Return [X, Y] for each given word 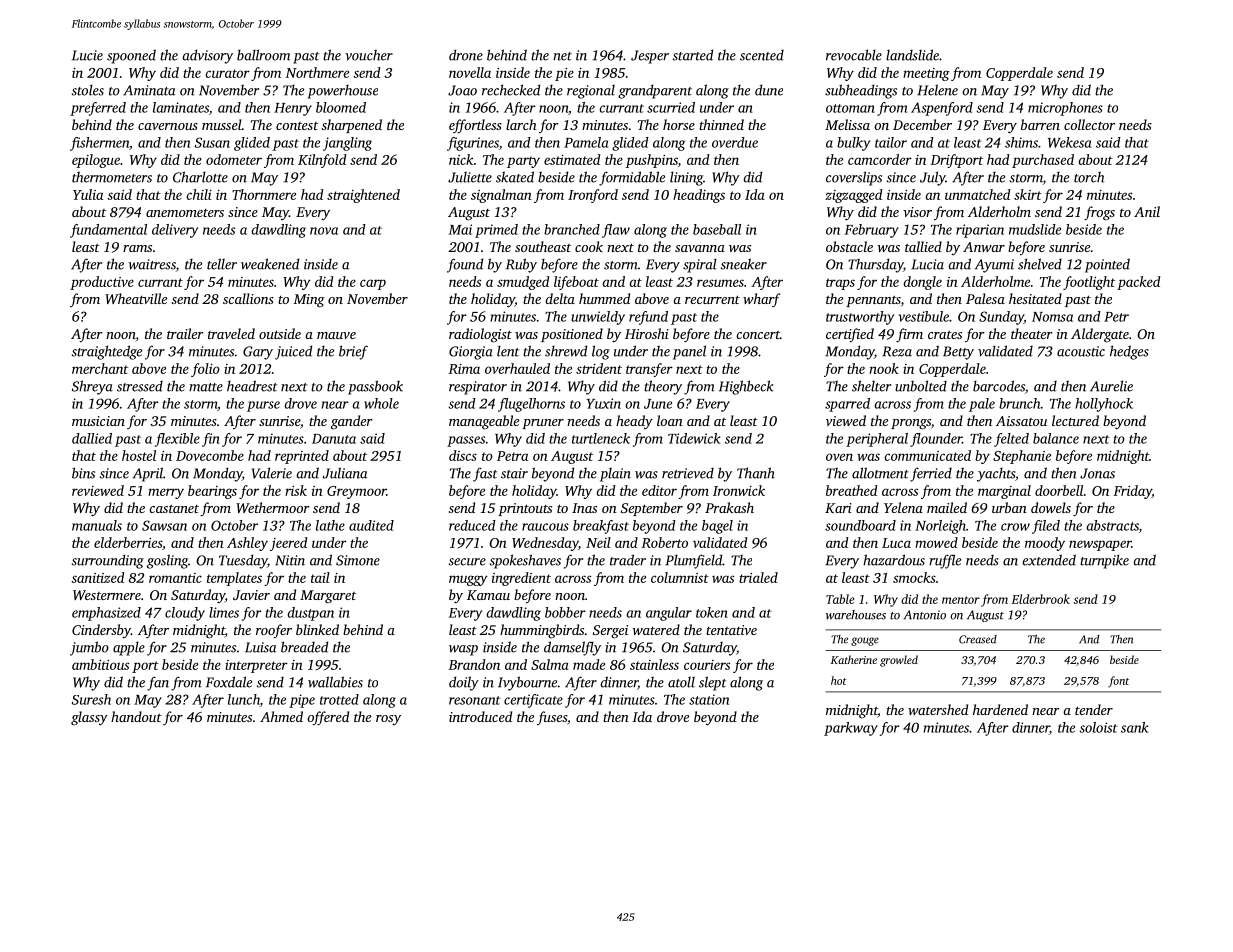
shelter [871, 386]
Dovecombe [210, 455]
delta [560, 298]
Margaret [328, 596]
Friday [1132, 492]
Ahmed [281, 716]
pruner [543, 424]
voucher [369, 55]
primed [496, 231]
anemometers [185, 213]
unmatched [978, 194]
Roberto [664, 542]
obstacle [849, 246]
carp [373, 284]
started [693, 55]
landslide [912, 55]
